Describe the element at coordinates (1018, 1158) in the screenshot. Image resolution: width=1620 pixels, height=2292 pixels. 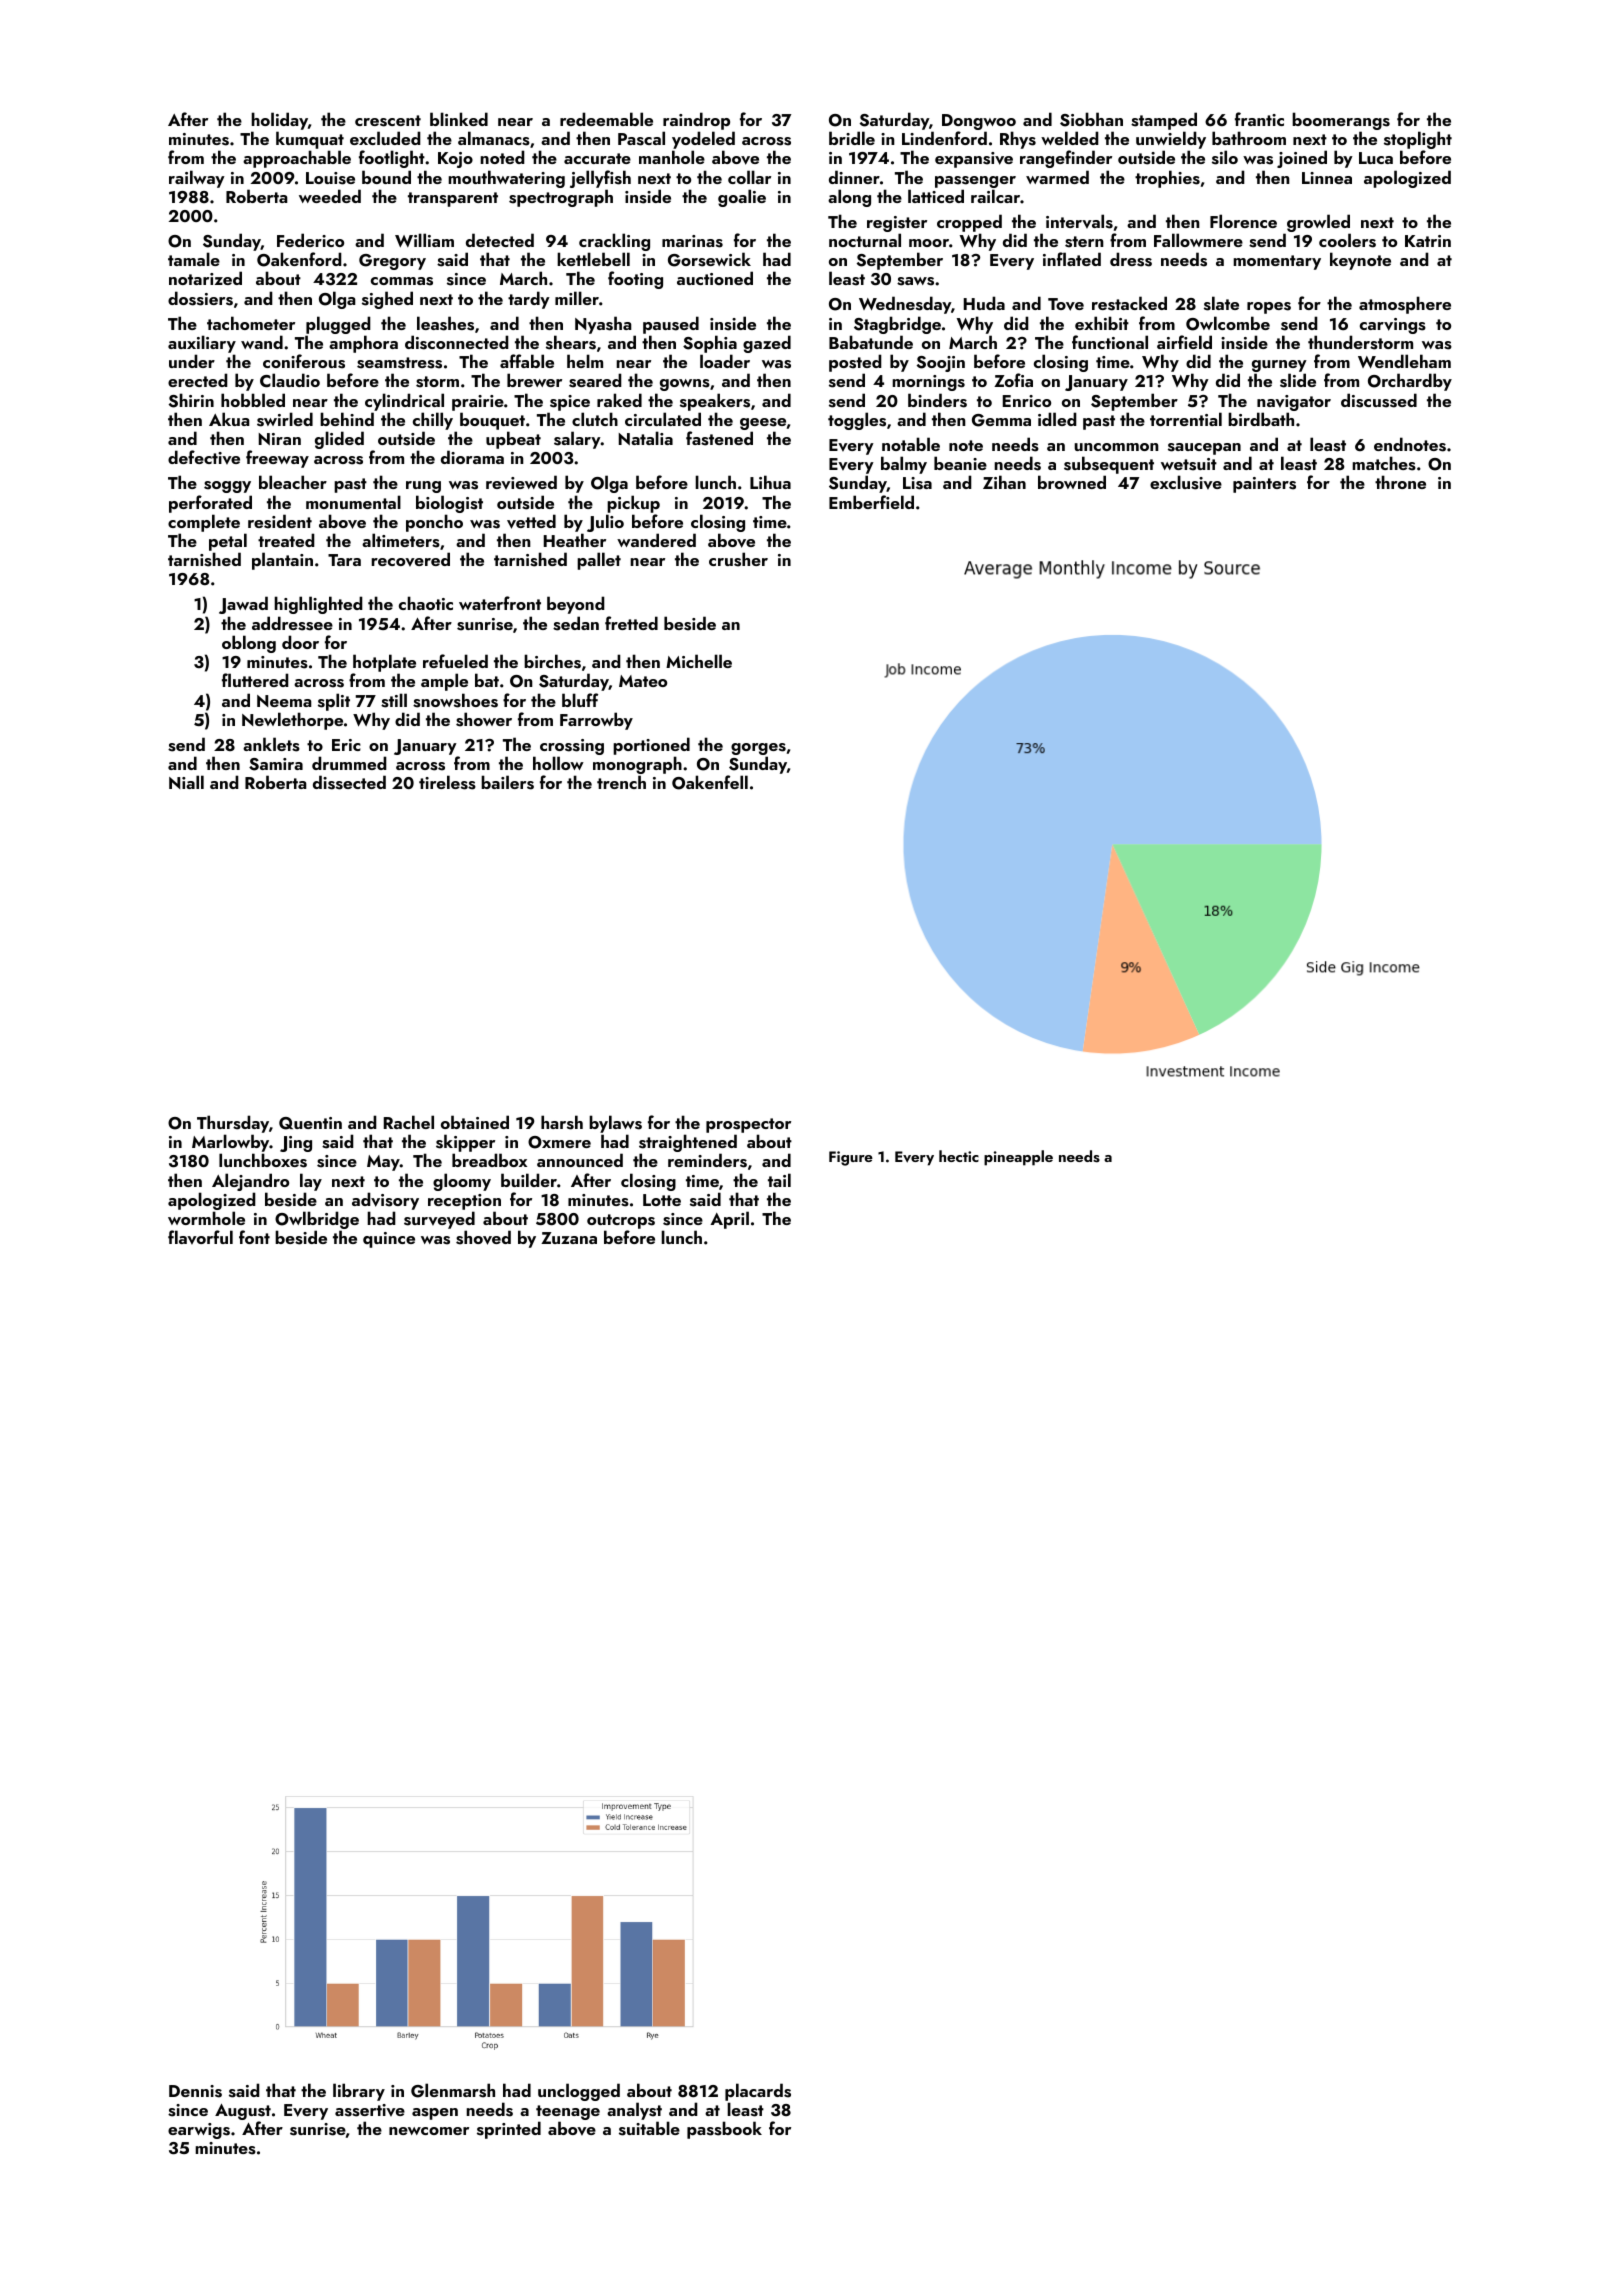
I see `pineapple` at that location.
